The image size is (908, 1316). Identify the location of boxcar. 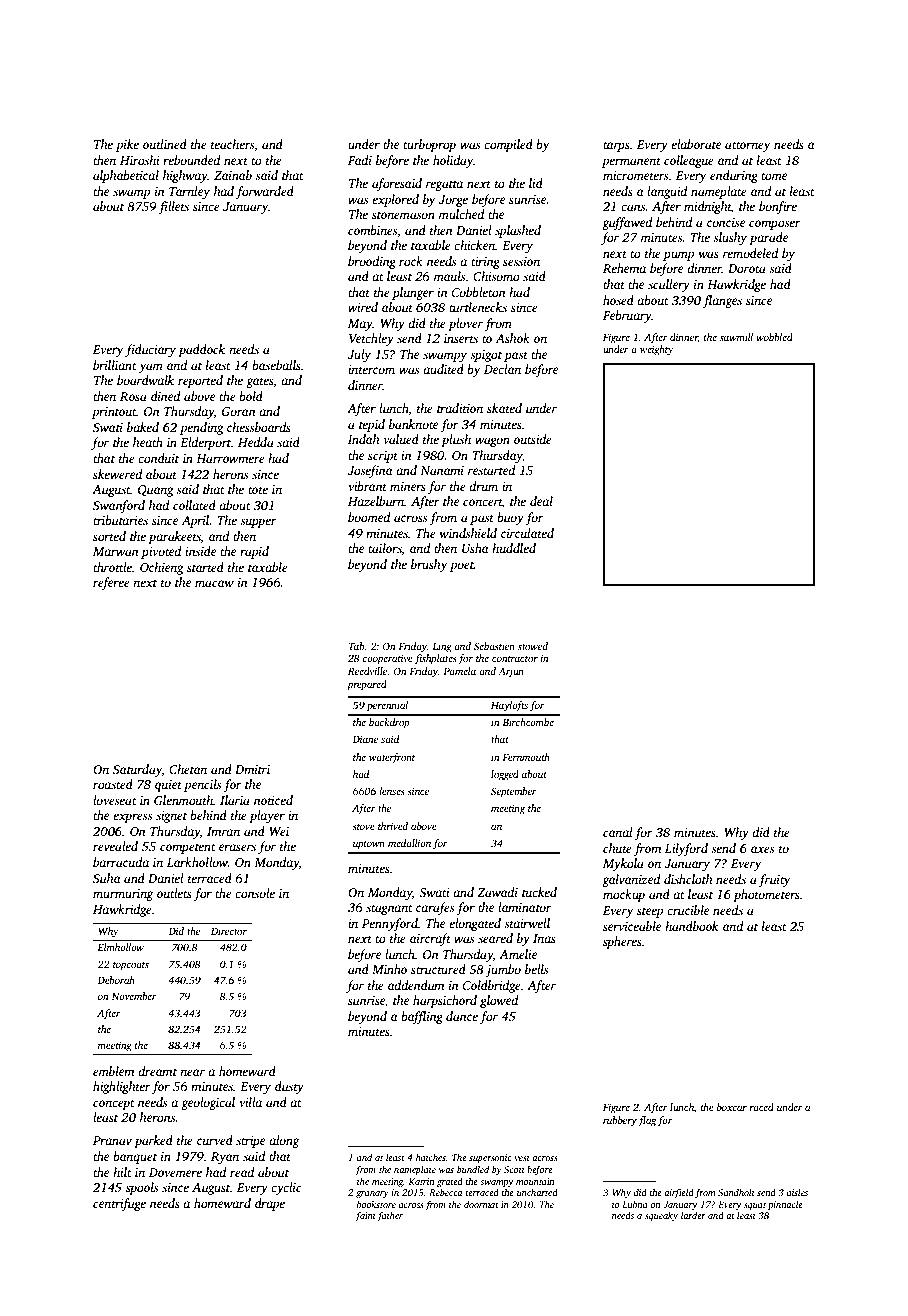
(732, 1107).
